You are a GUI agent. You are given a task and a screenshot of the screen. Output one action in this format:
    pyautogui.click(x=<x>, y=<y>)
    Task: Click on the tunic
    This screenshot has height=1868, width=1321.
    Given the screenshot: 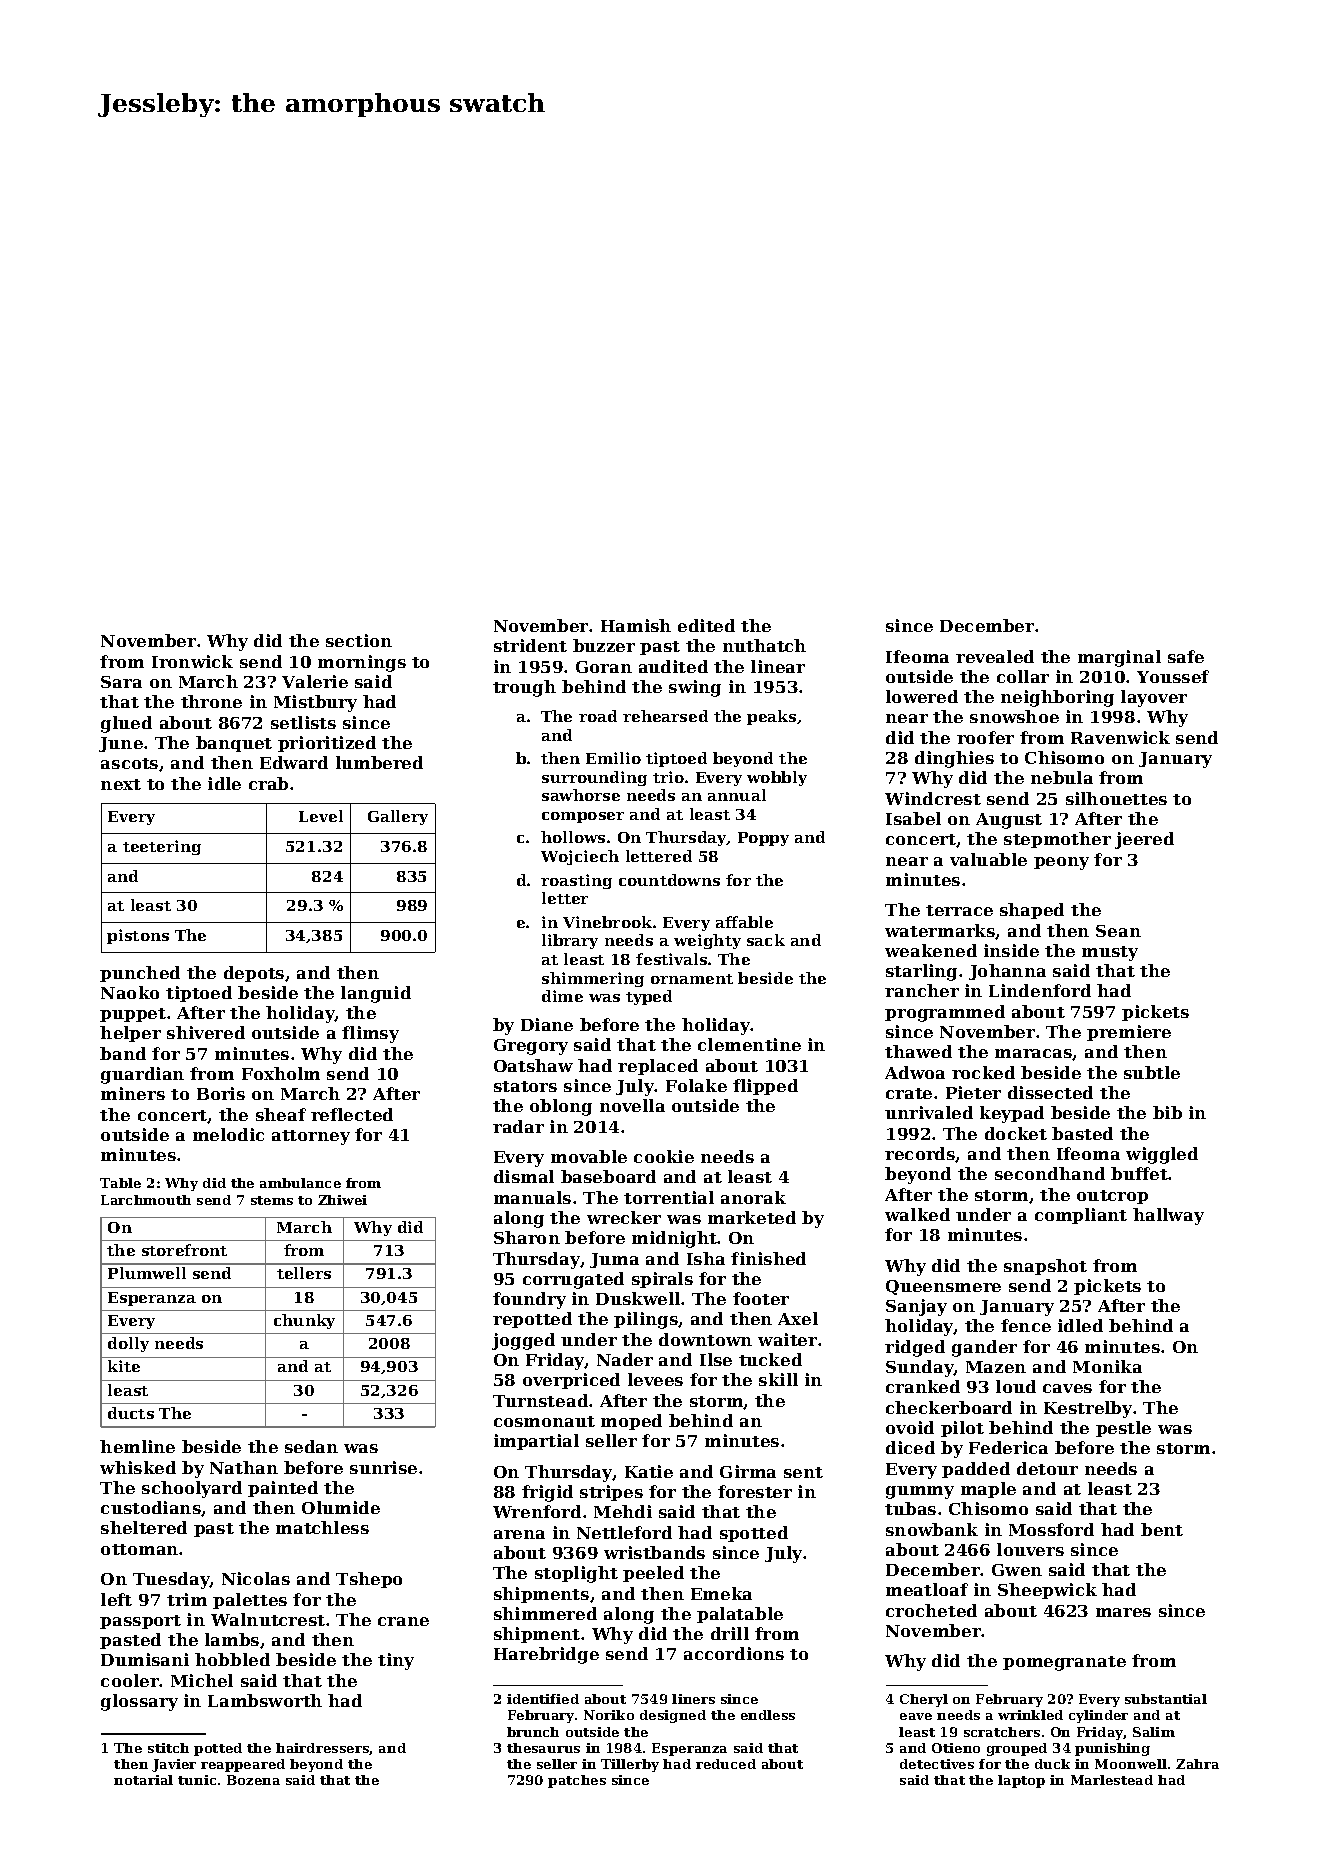 What is the action you would take?
    pyautogui.click(x=197, y=1780)
